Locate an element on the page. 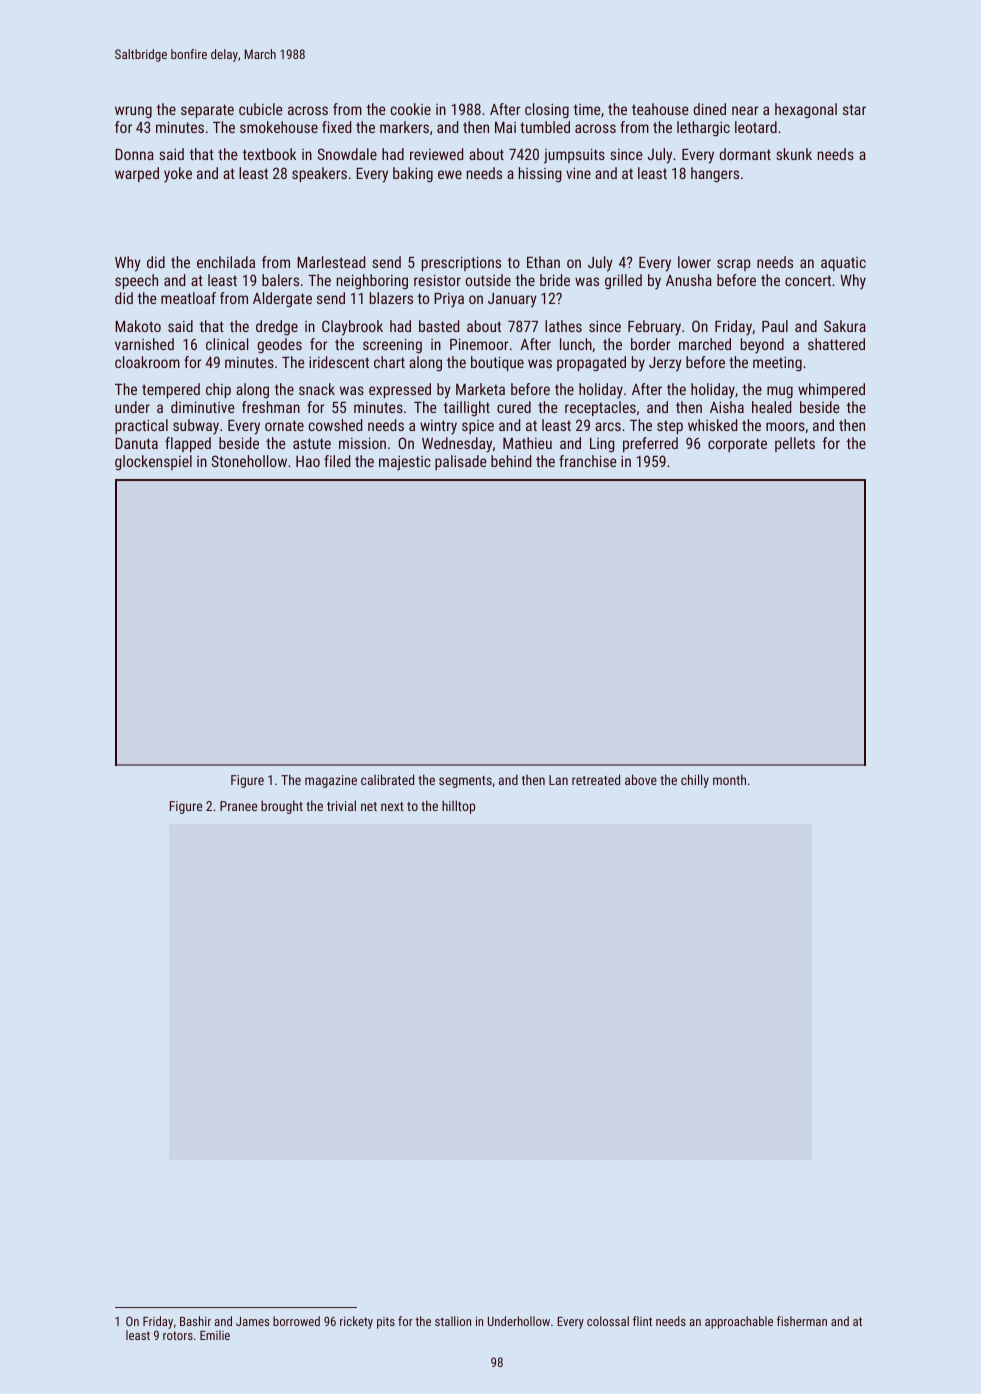  January is located at coordinates (512, 300).
